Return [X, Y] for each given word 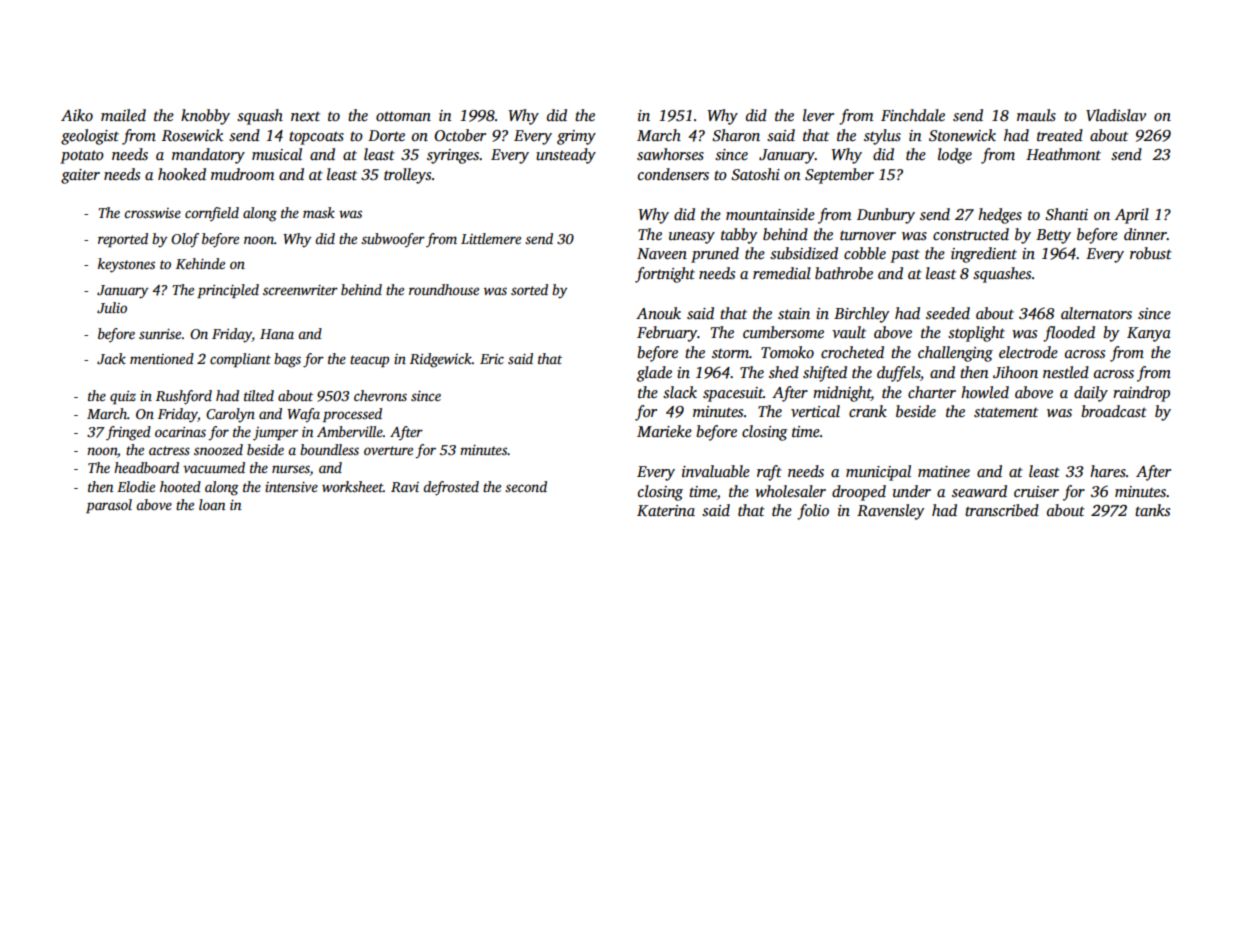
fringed [128, 433]
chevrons [380, 395]
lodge [955, 156]
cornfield [212, 214]
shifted [825, 374]
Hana [277, 334]
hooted [180, 486]
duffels [898, 374]
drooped [859, 493]
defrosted [451, 488]
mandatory [208, 156]
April [1132, 216]
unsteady [566, 156]
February [667, 334]
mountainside [770, 214]
